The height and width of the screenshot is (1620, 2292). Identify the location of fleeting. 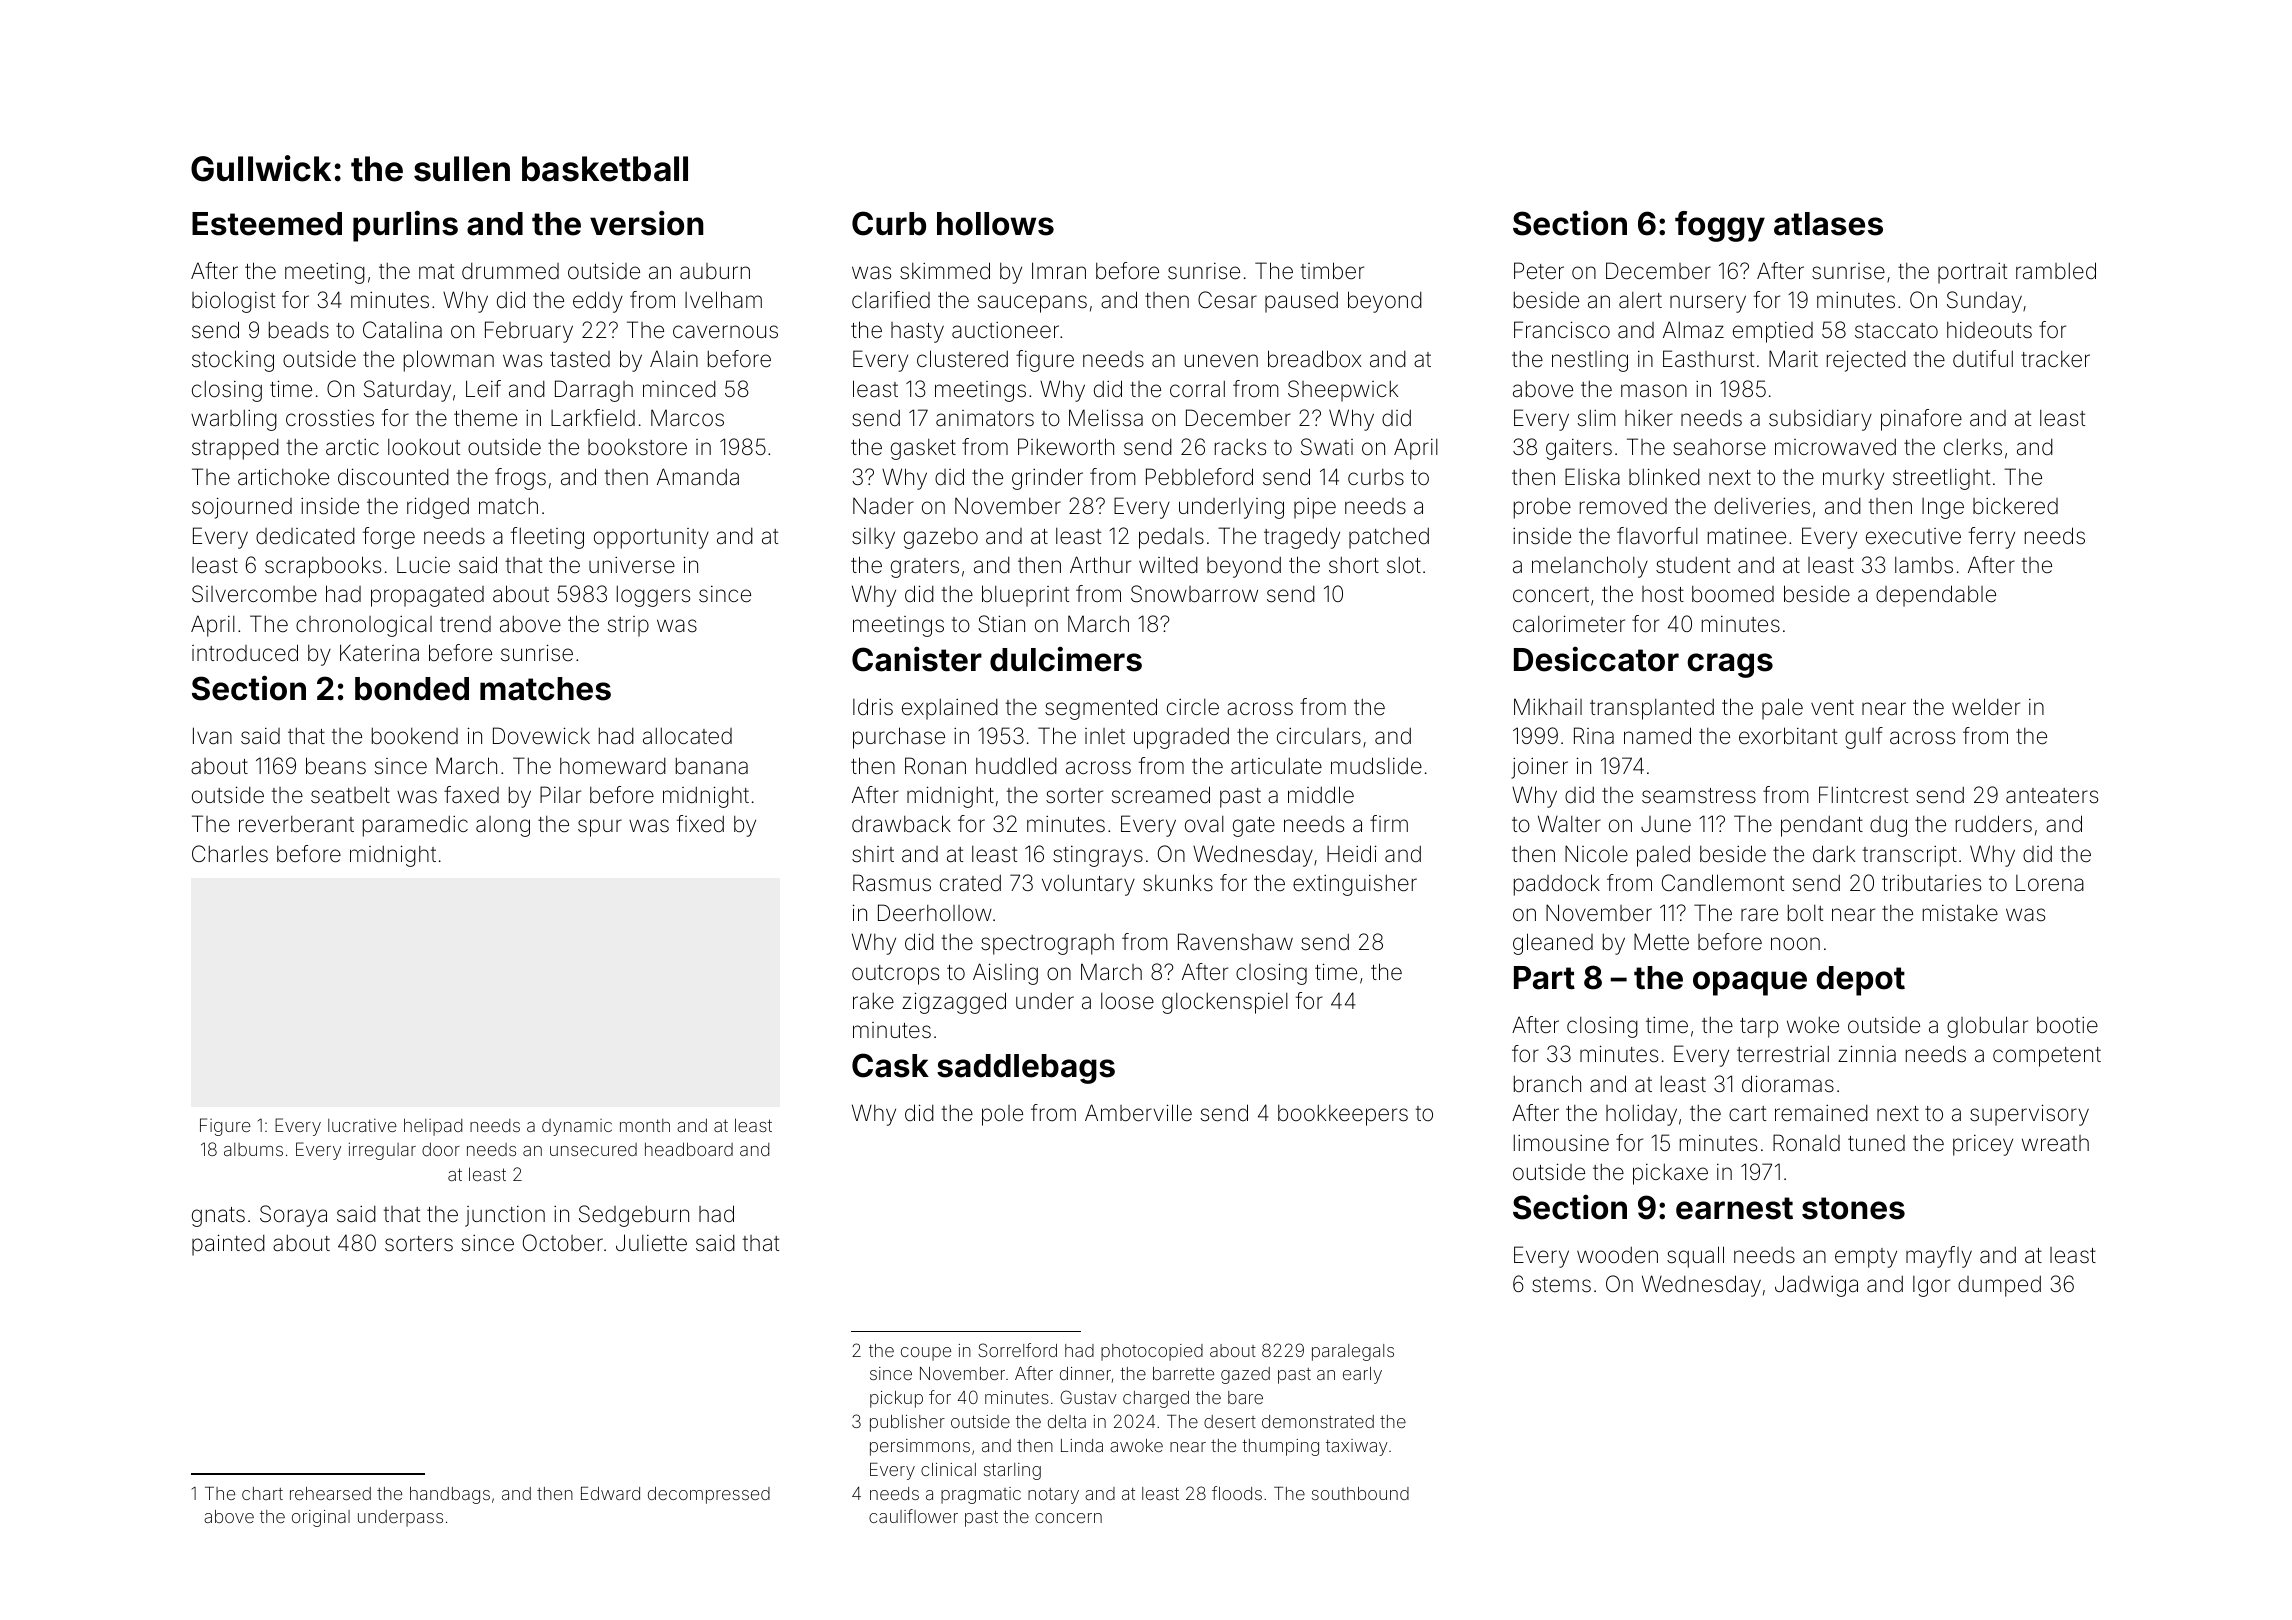
(547, 538).
